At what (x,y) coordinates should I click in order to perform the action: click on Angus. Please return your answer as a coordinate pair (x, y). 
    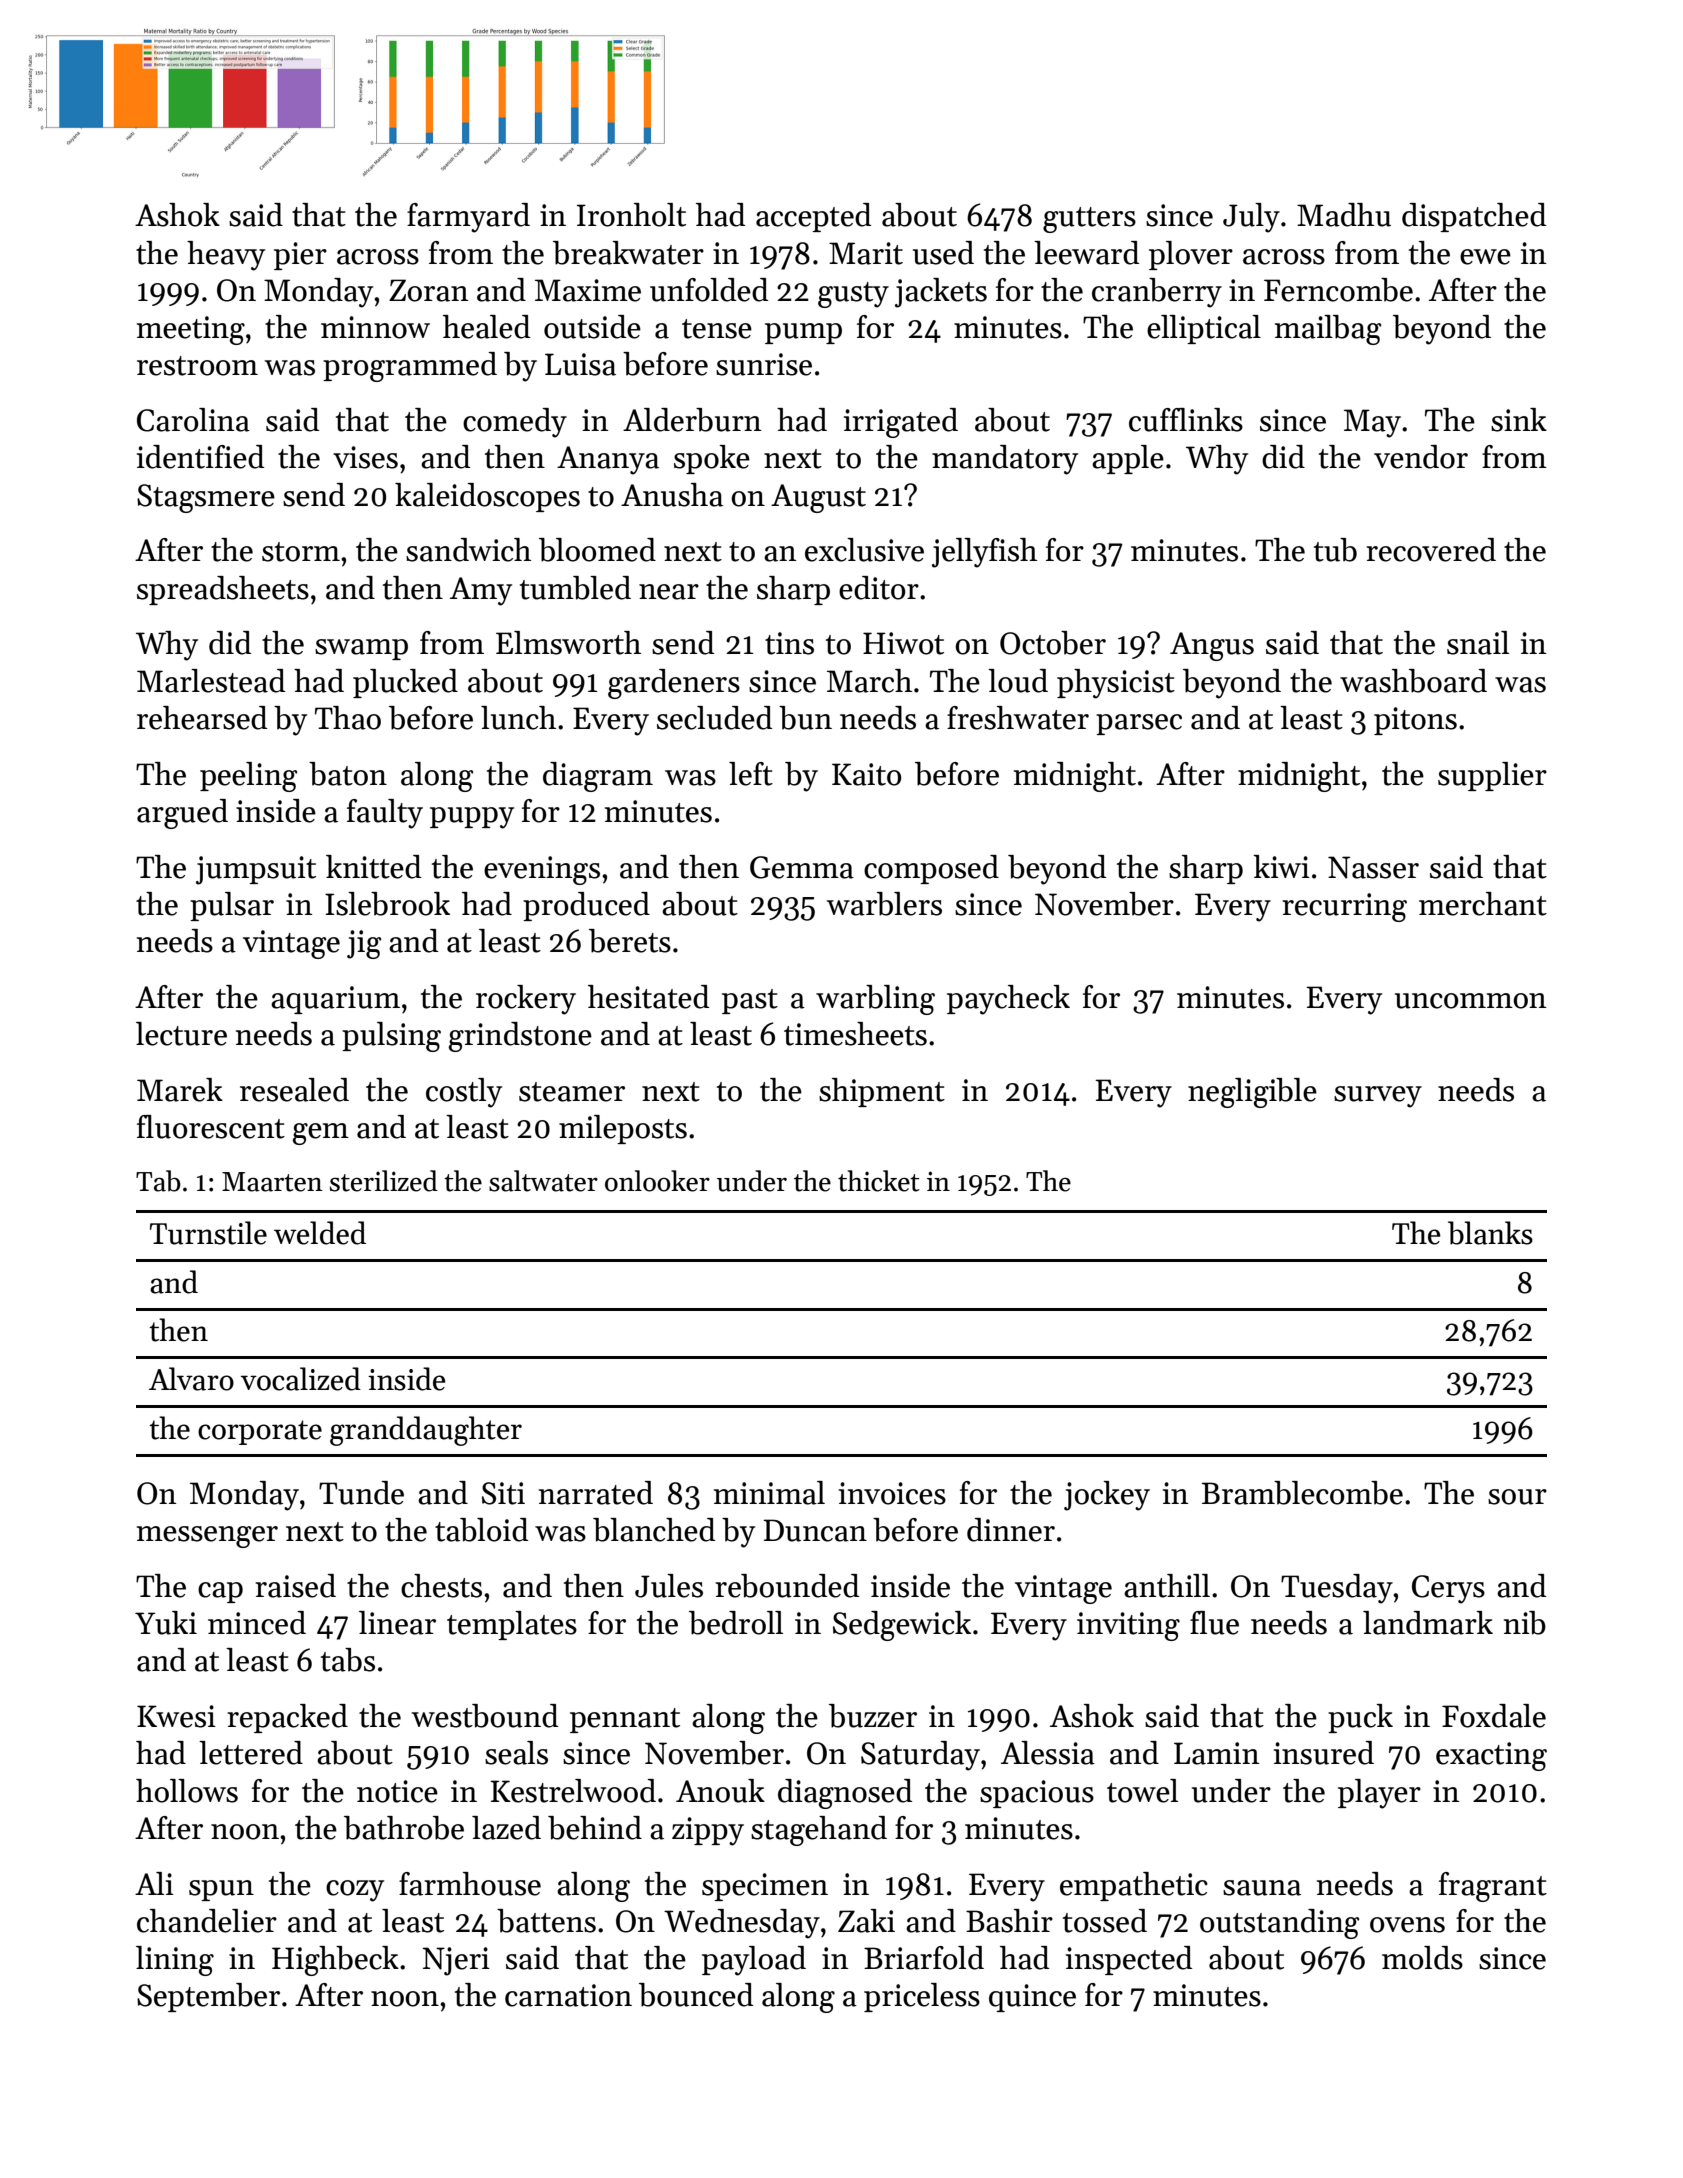
    Looking at the image, I should click on (1212, 646).
